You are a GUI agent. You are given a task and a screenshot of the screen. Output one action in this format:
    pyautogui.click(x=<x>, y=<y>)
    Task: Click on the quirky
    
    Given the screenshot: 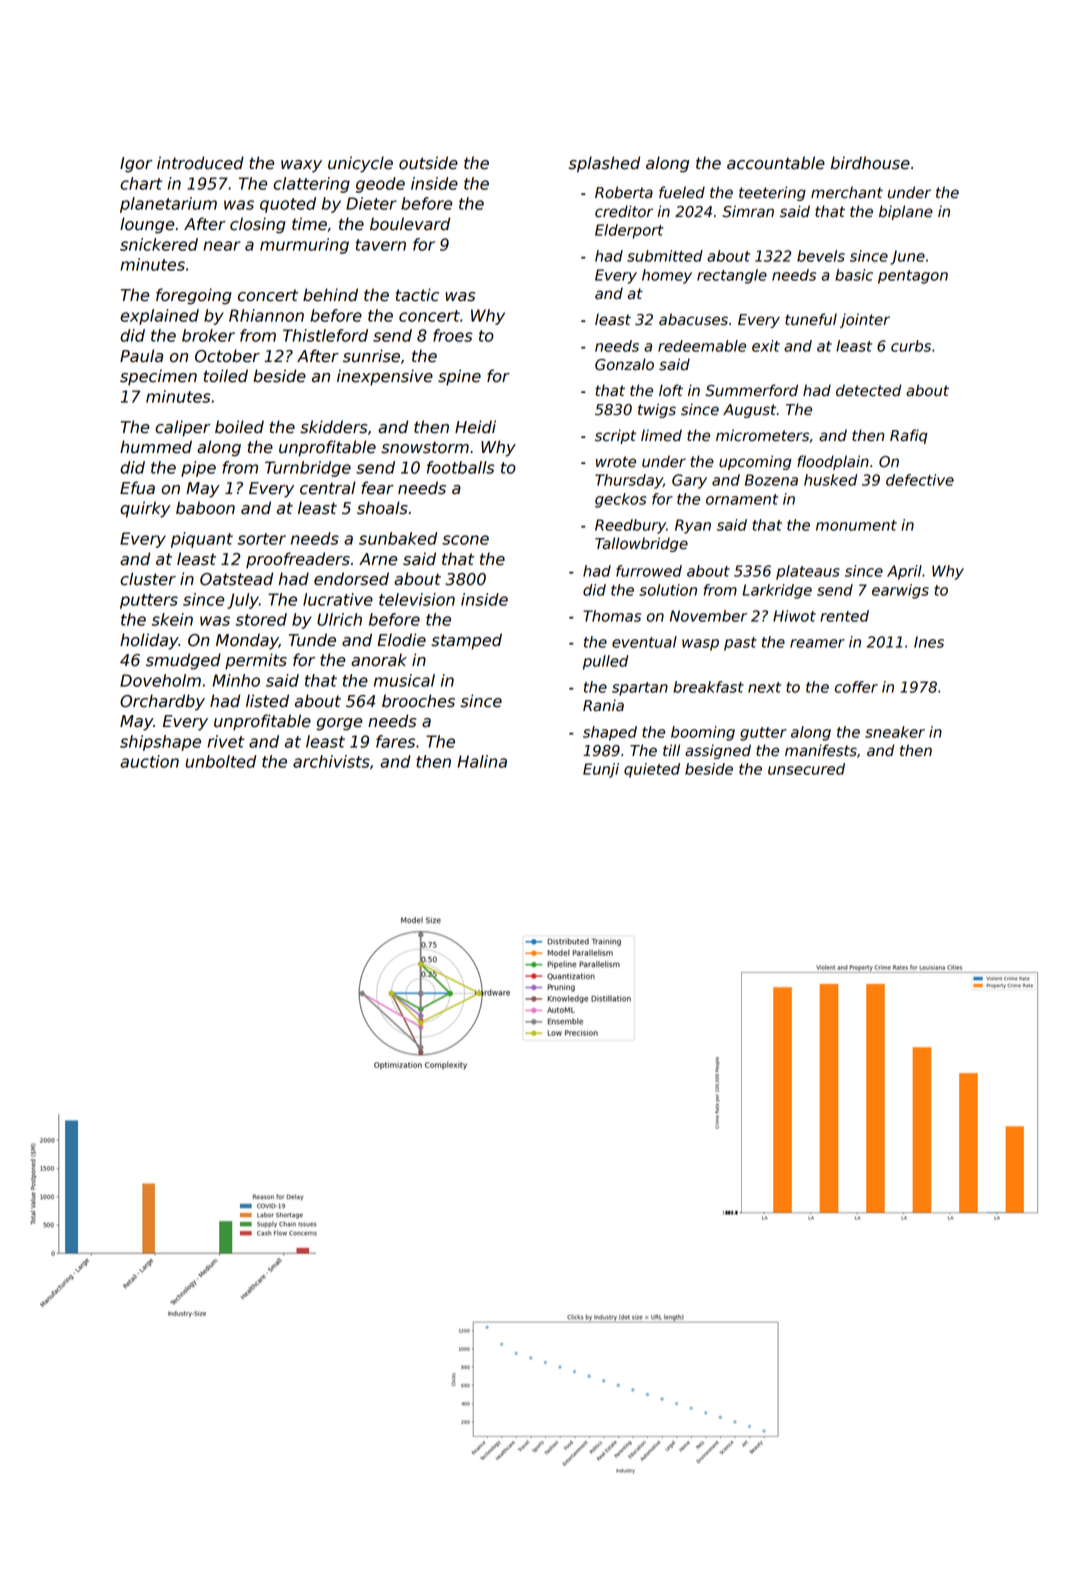 What is the action you would take?
    pyautogui.click(x=145, y=509)
